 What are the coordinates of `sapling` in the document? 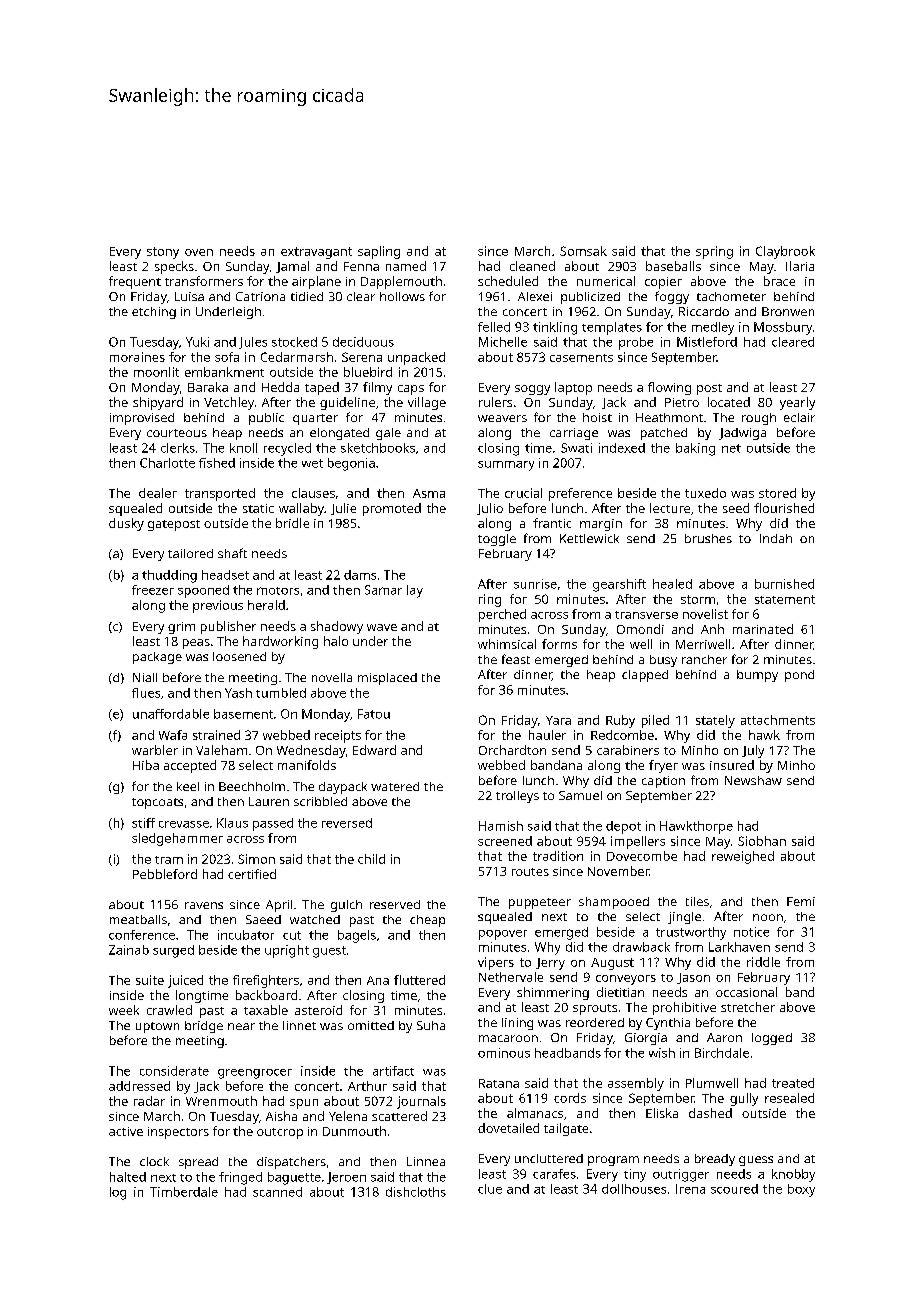 It's located at (379, 252).
